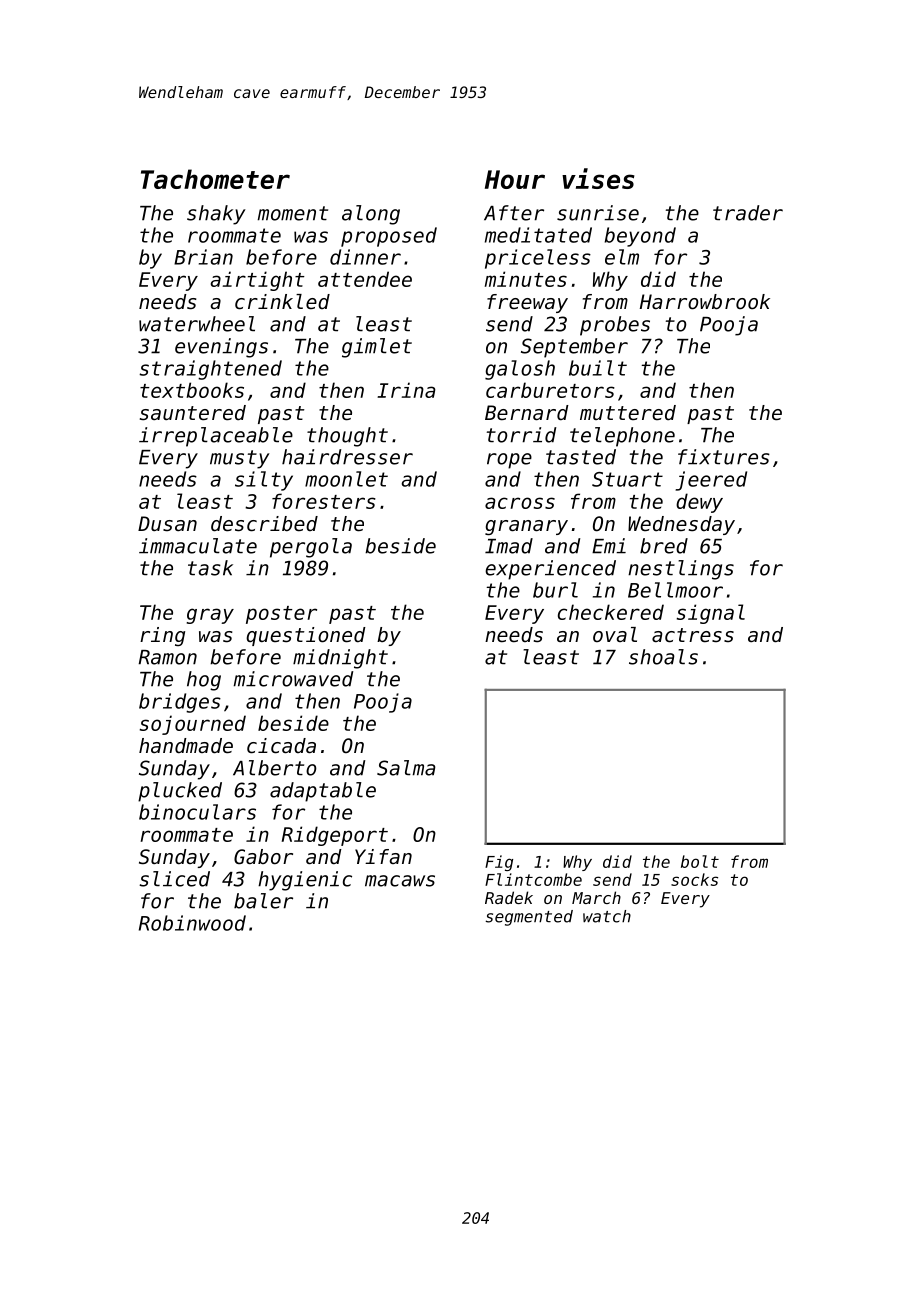 This screenshot has width=924, height=1311. What do you see at coordinates (203, 257) in the screenshot?
I see `Brian` at bounding box center [203, 257].
